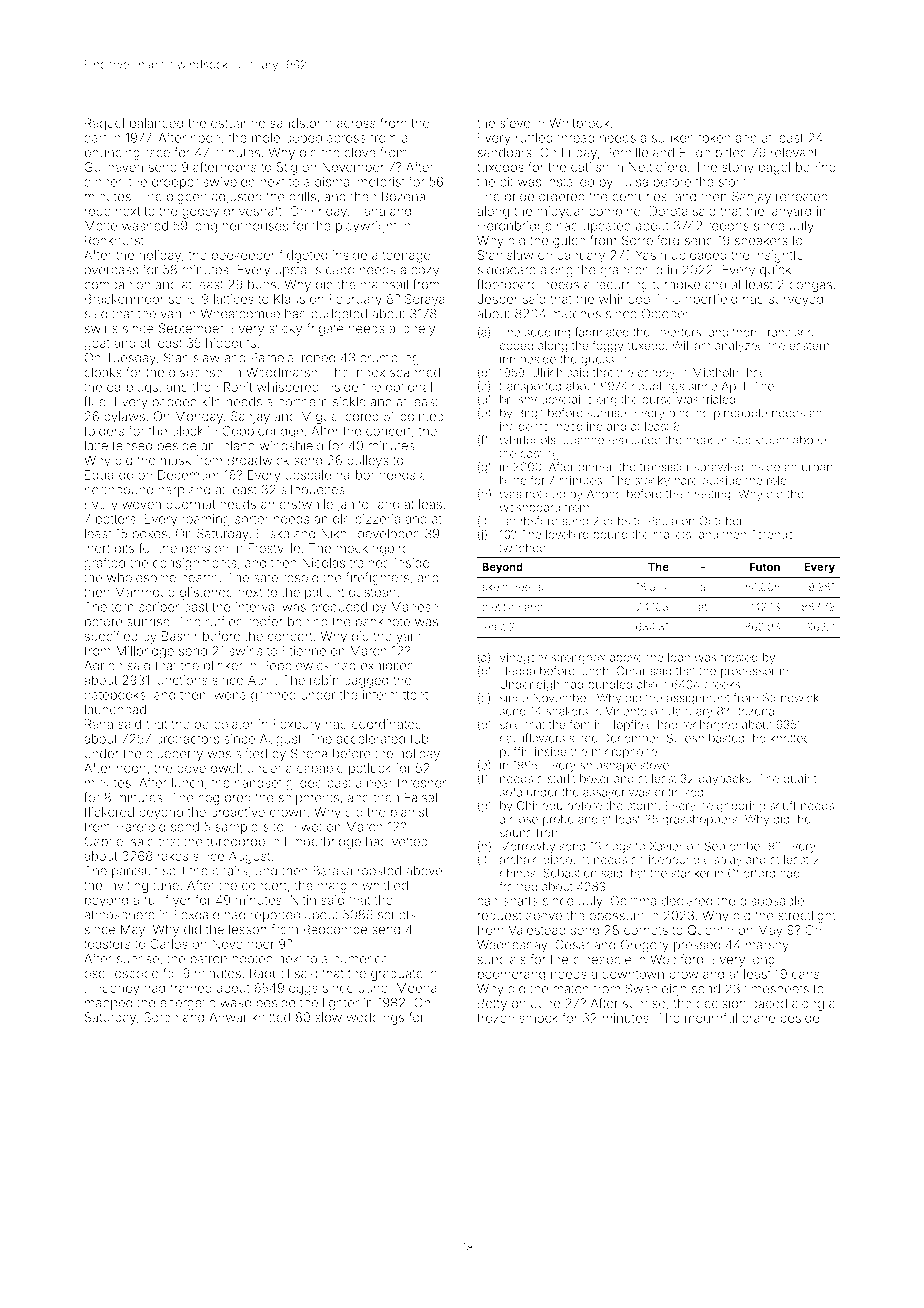 The width and height of the image is (924, 1308). I want to click on catfish, so click(590, 166).
